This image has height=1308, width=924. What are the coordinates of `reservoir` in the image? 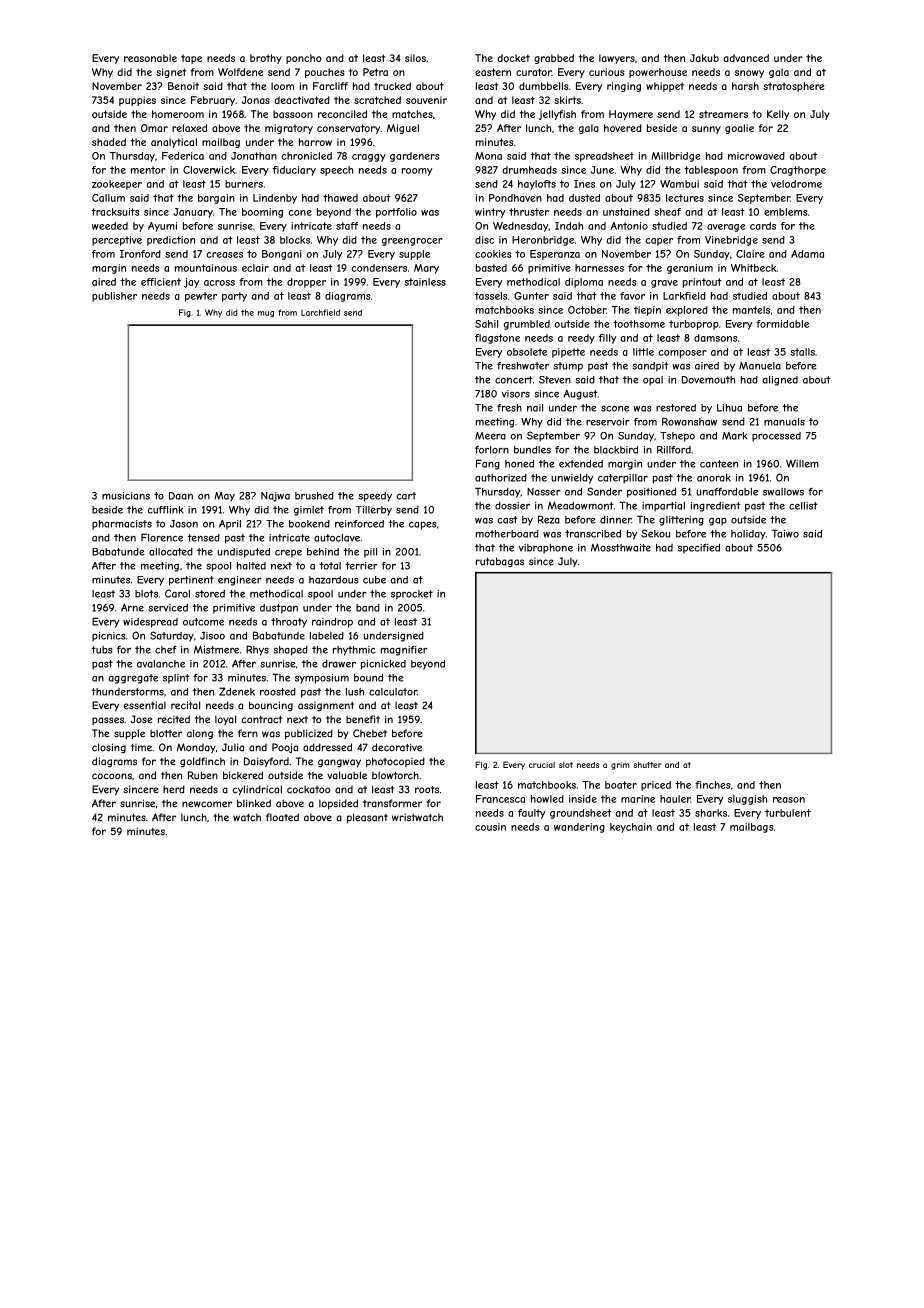 It's located at (608, 422).
